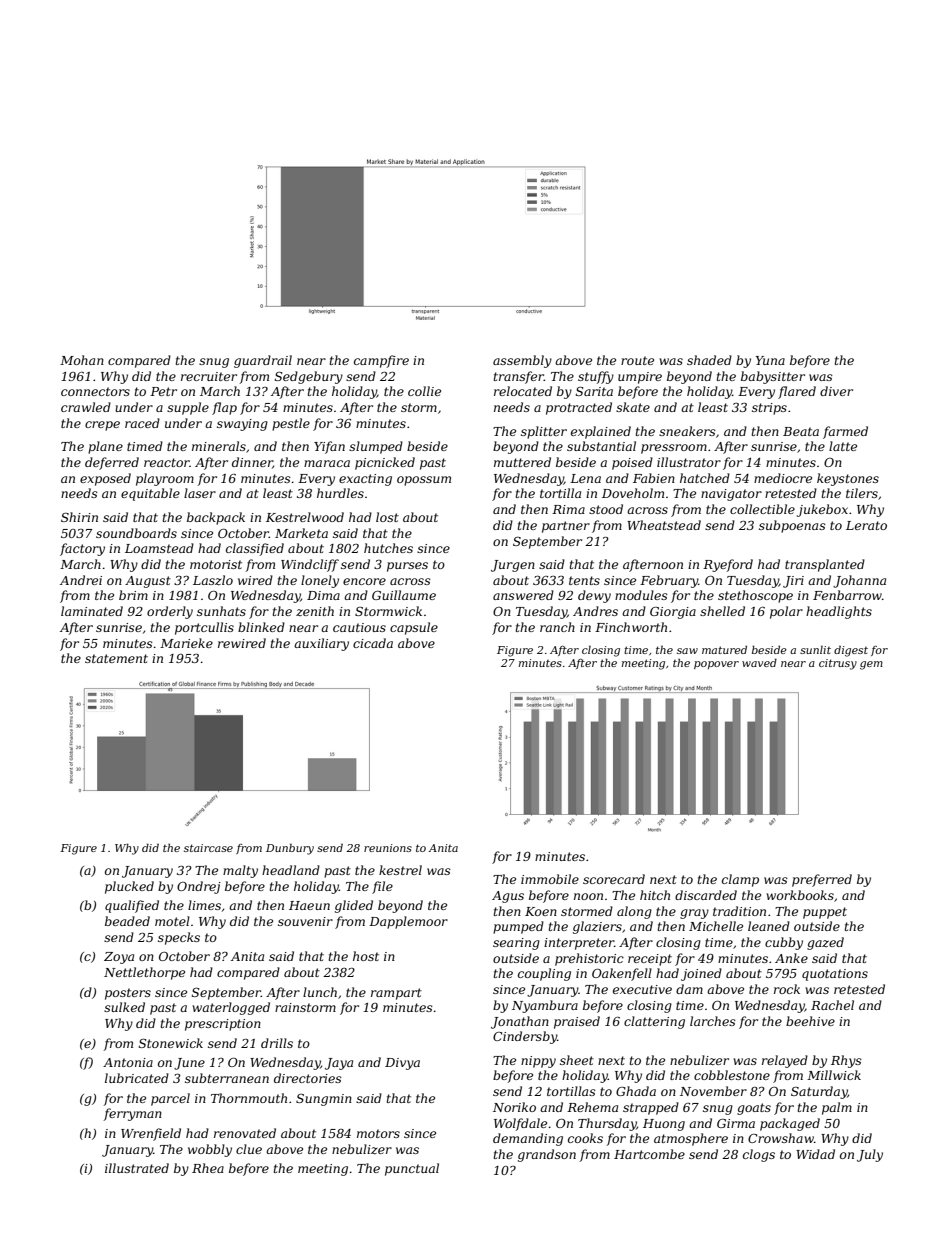 The image size is (952, 1233). Describe the element at coordinates (378, 1133) in the image. I see `motors` at that location.
